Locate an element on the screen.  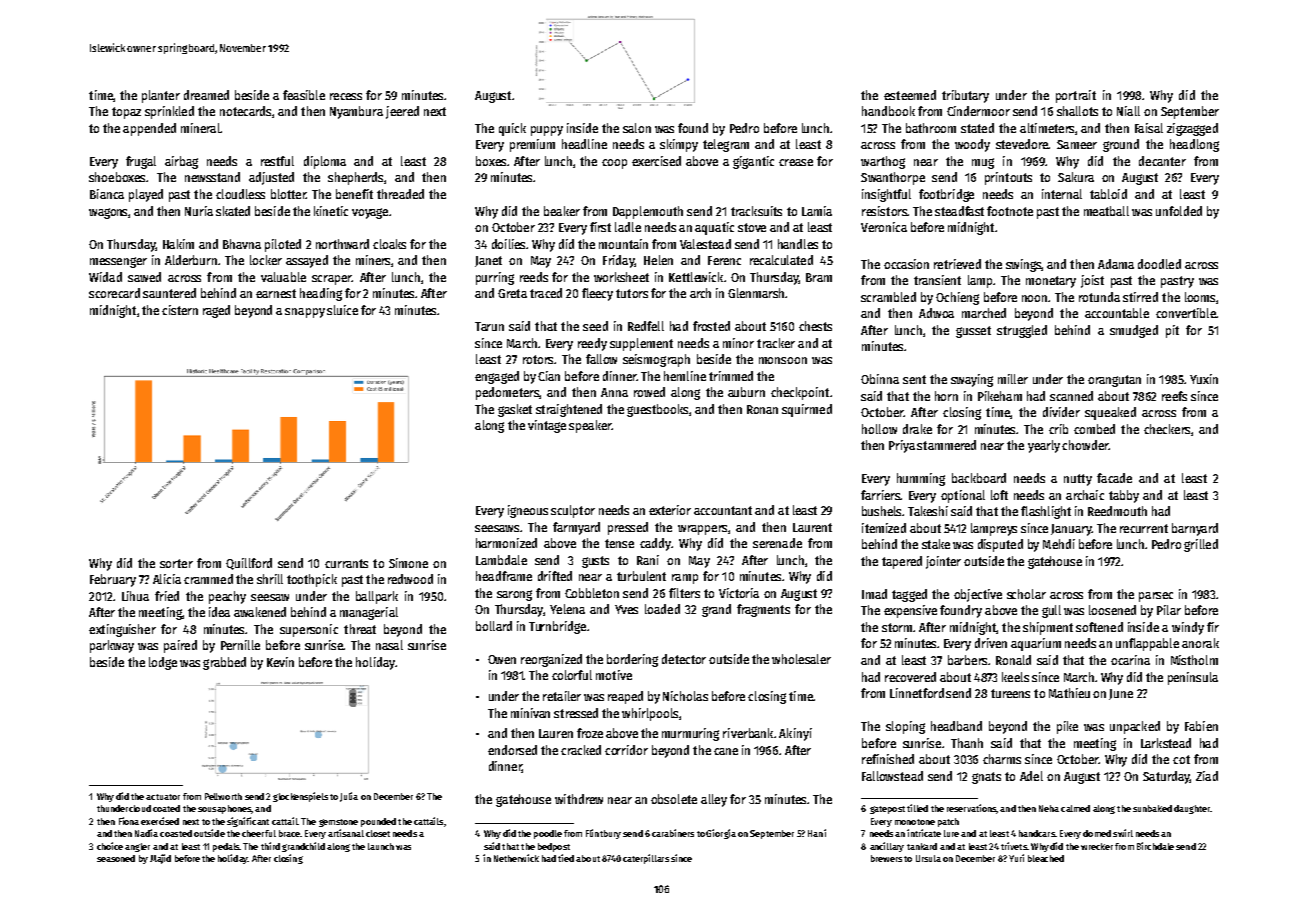
ramp is located at coordinates (685, 579).
